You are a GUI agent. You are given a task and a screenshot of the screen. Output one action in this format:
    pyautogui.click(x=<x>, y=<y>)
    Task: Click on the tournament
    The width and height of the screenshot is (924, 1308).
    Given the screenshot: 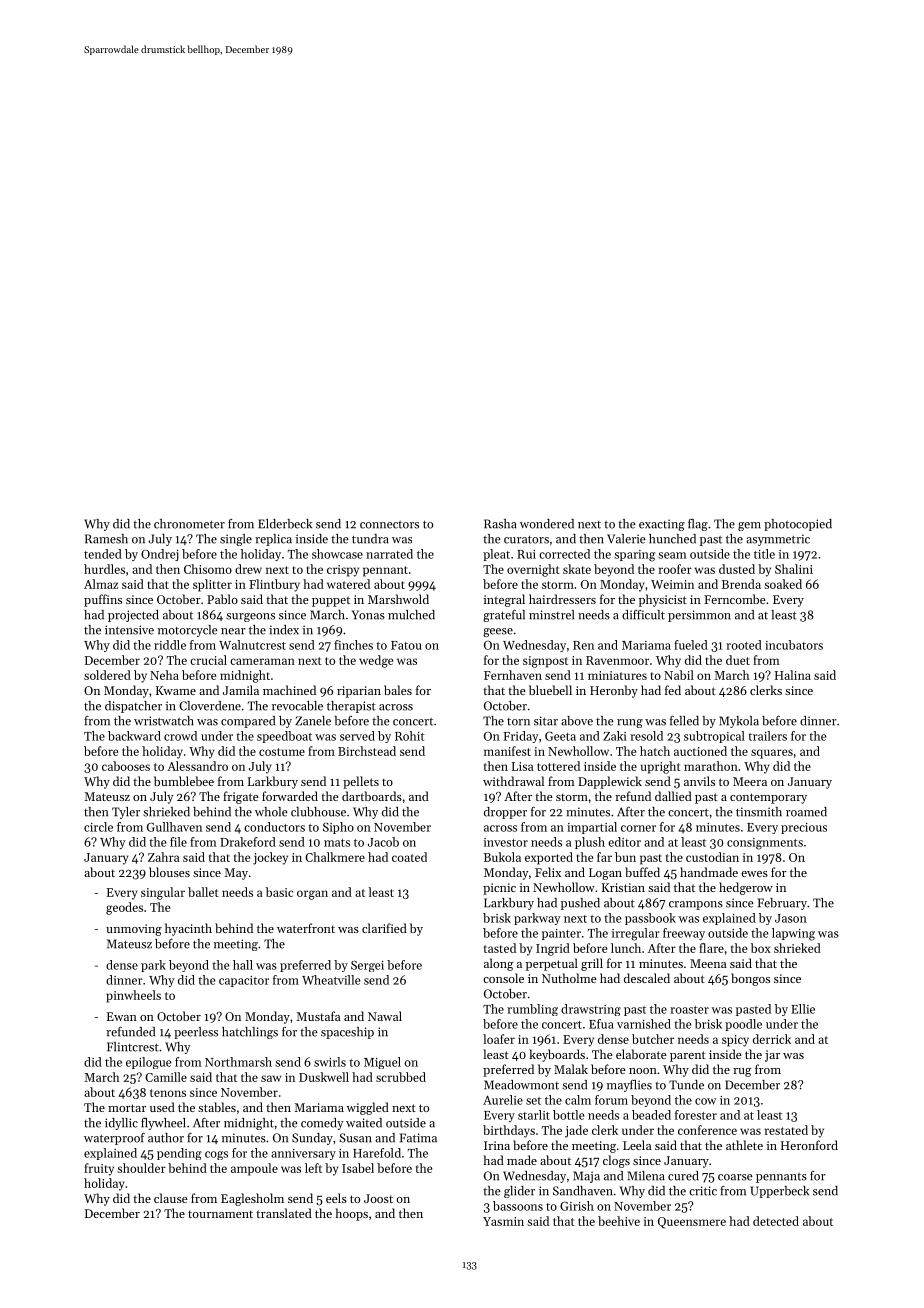 What is the action you would take?
    pyautogui.click(x=220, y=1214)
